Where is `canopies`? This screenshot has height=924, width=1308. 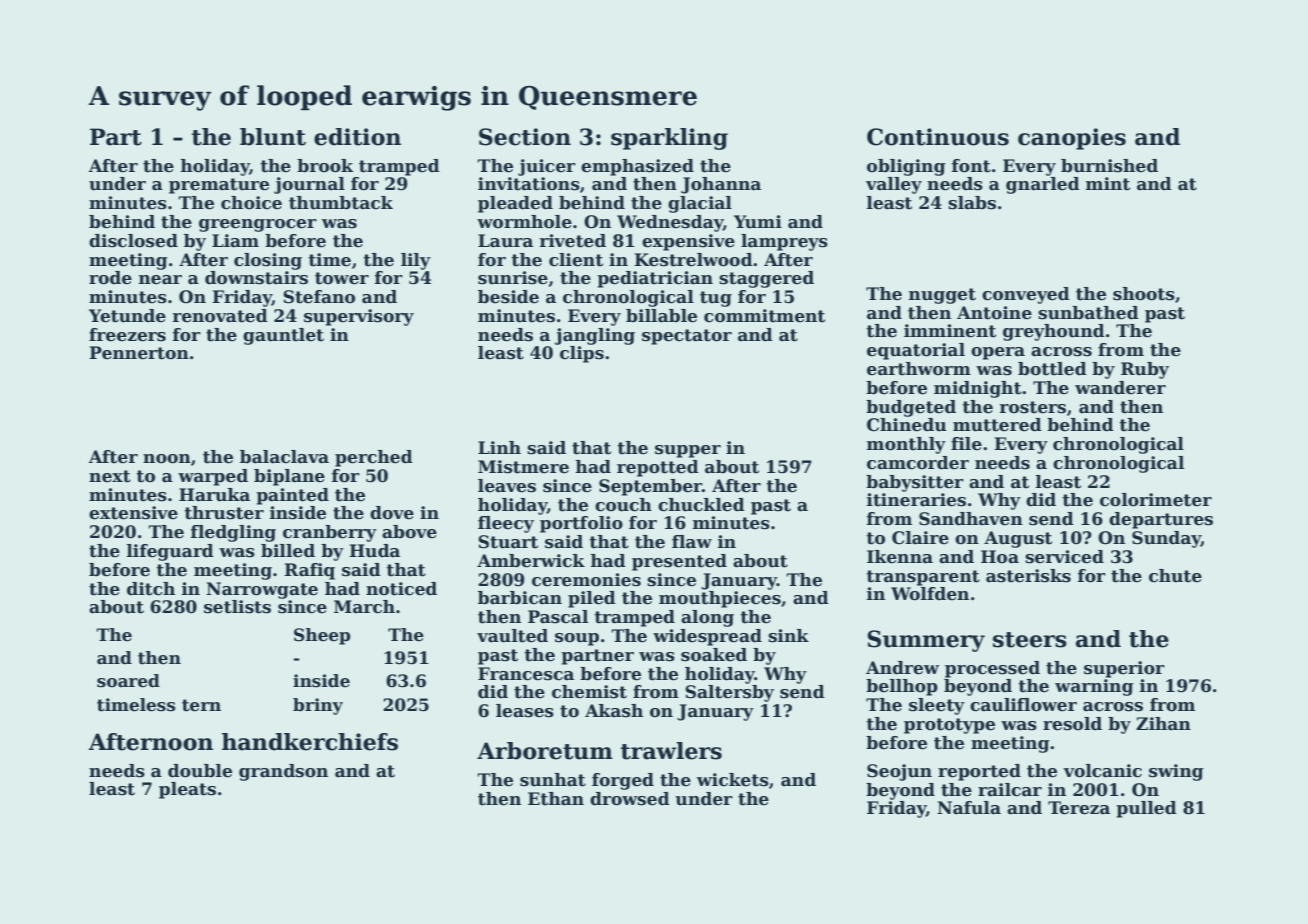 canopies is located at coordinates (1072, 139).
